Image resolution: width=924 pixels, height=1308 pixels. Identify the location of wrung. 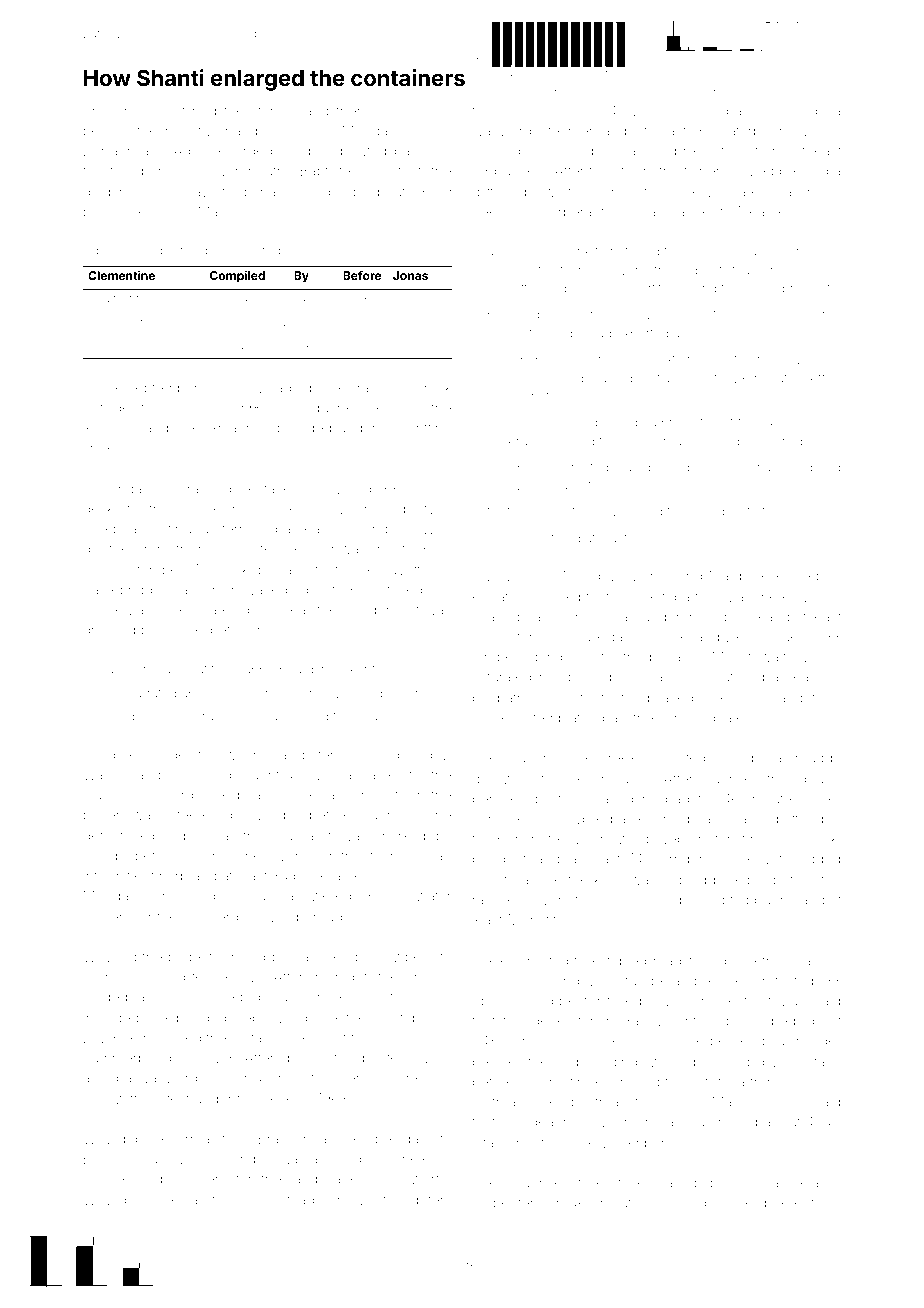
(210, 718).
